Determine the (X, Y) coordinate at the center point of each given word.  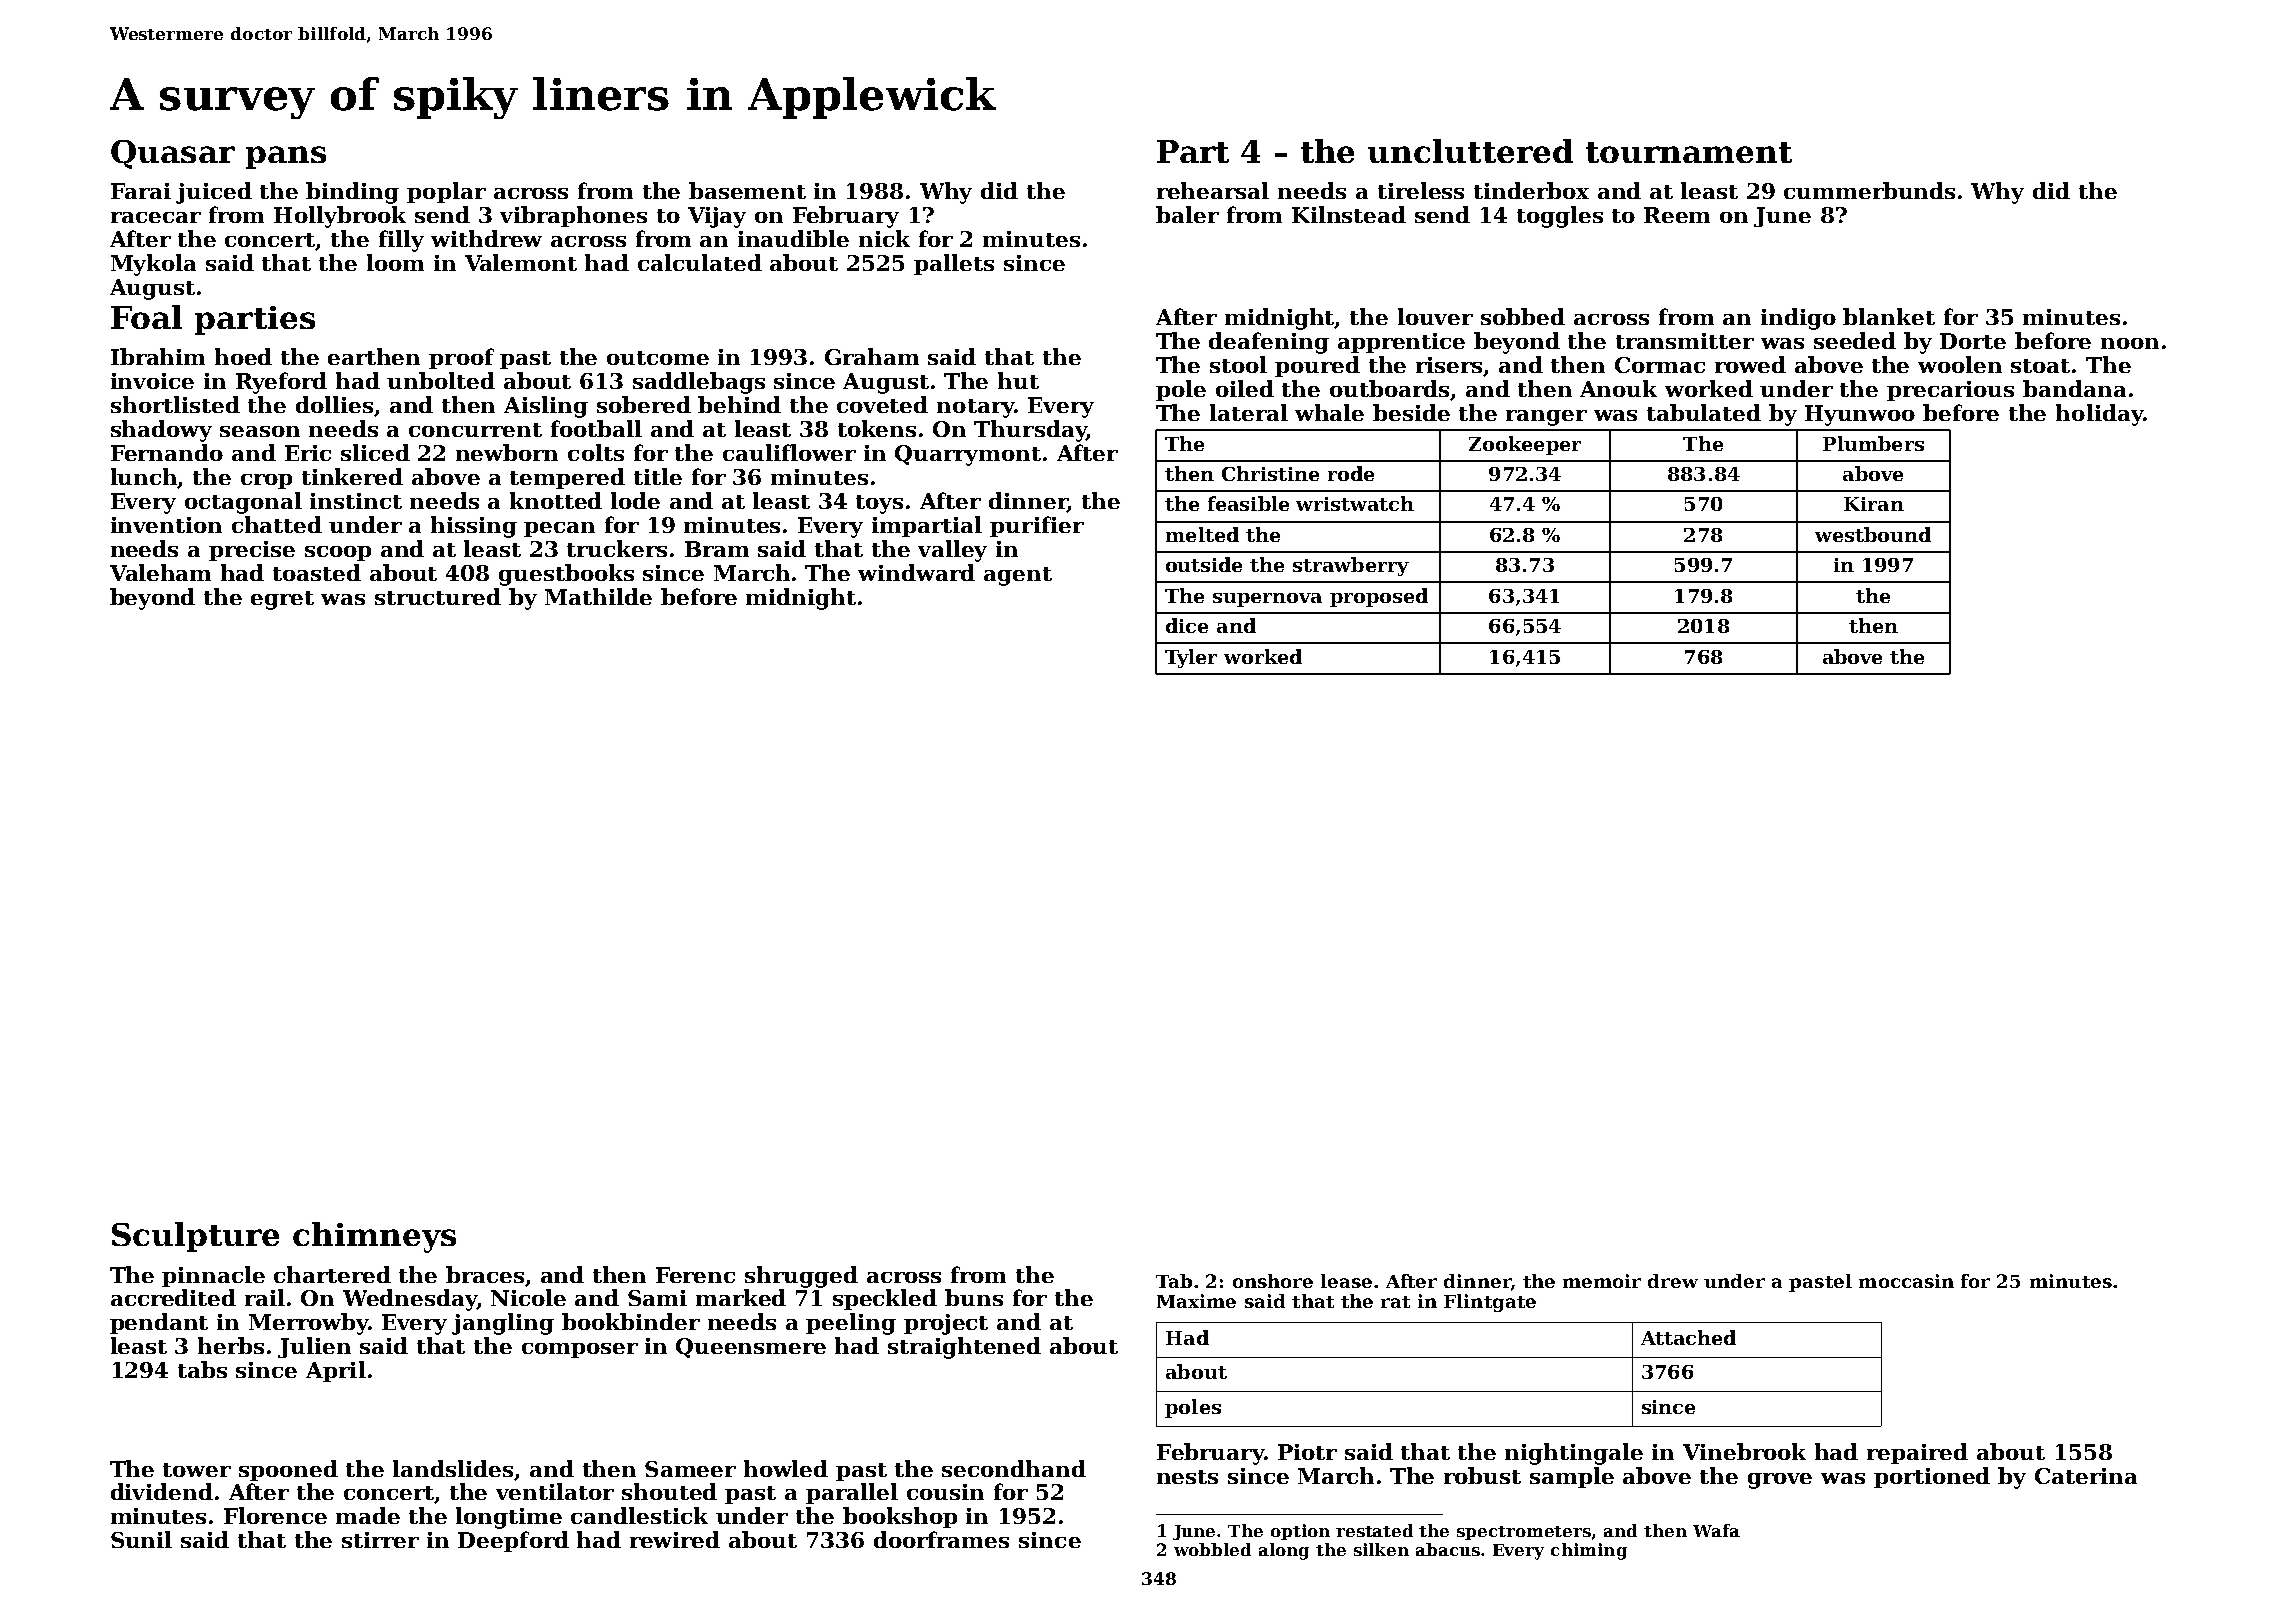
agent (1018, 576)
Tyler (1191, 658)
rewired (675, 1539)
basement (747, 190)
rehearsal (1213, 190)
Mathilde (598, 596)
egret (282, 600)
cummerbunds (1869, 190)
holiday (2099, 415)
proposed (1379, 597)
